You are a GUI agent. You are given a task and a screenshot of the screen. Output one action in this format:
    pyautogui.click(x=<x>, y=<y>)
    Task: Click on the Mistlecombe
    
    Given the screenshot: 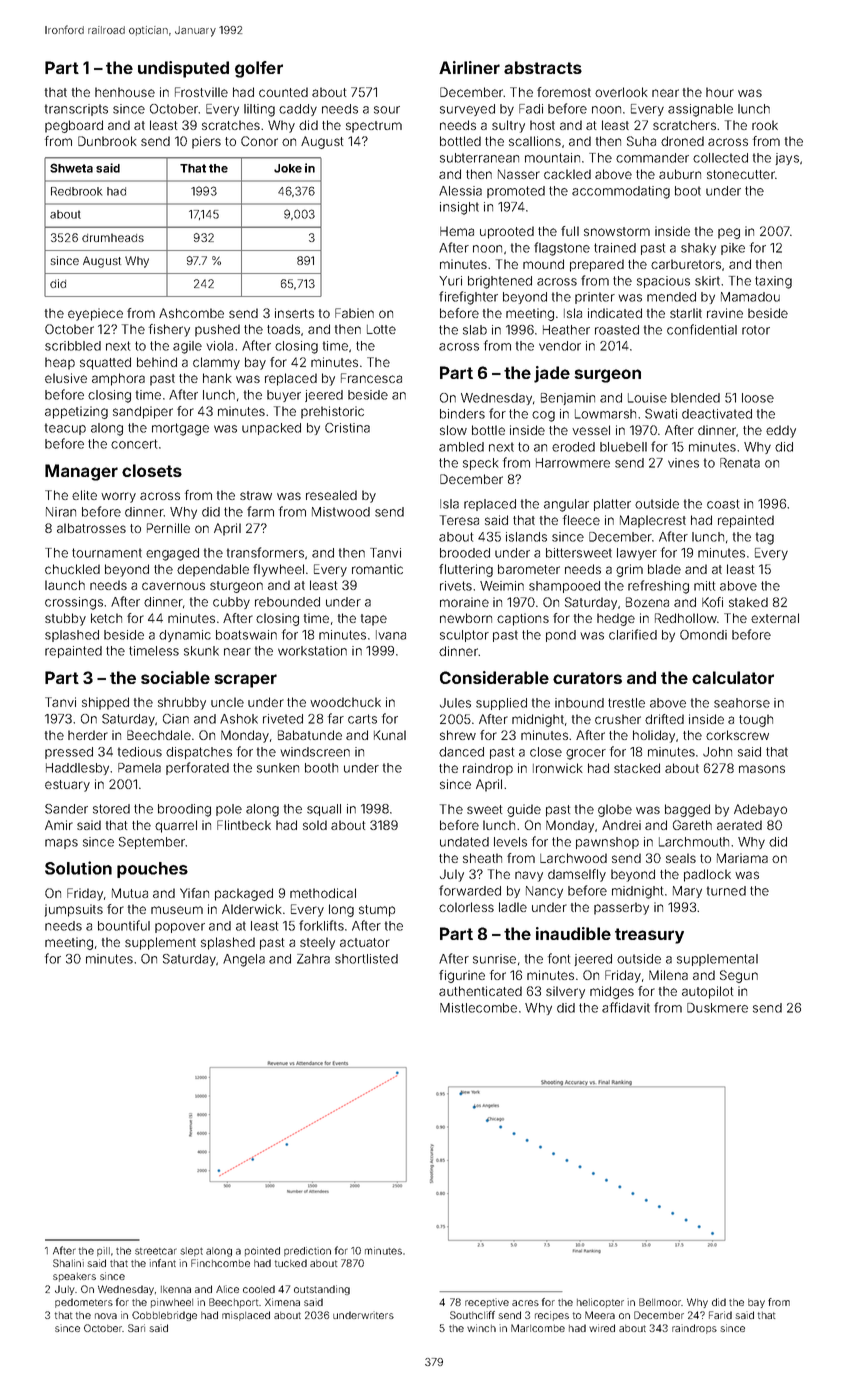 What is the action you would take?
    pyautogui.click(x=478, y=1008)
